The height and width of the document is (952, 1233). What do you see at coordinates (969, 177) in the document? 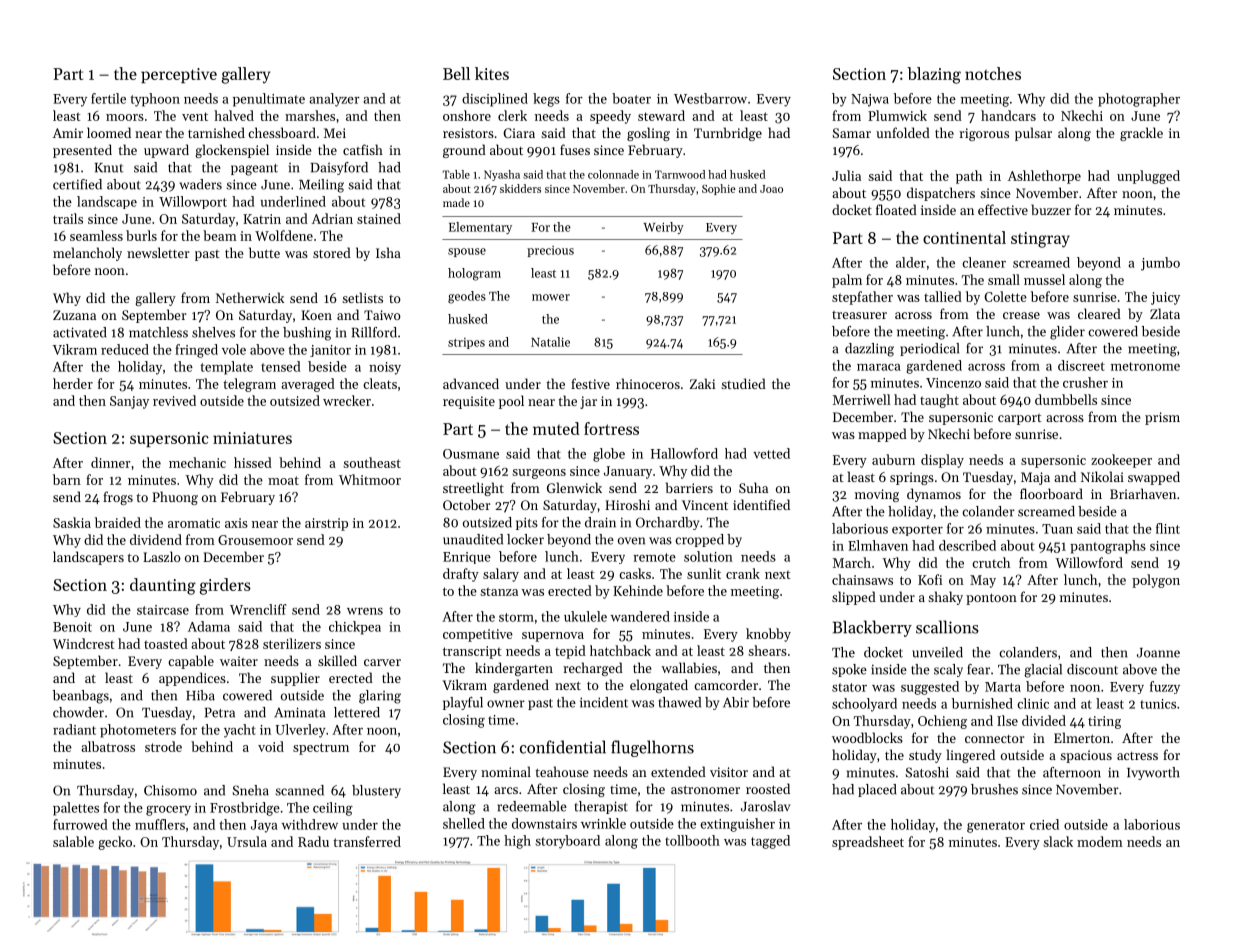
I see `path` at bounding box center [969, 177].
